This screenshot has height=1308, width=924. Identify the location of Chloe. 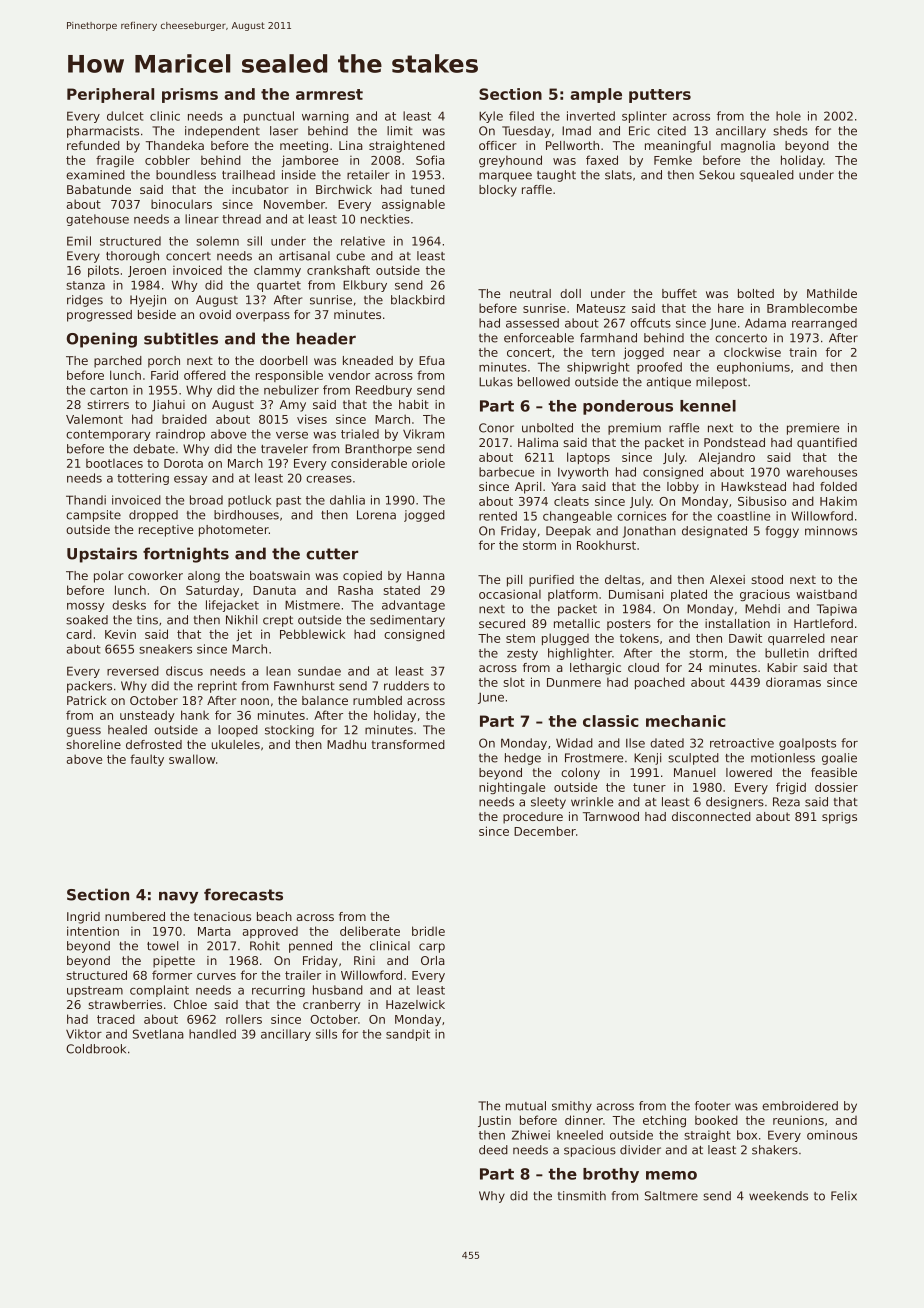
(190, 1004).
